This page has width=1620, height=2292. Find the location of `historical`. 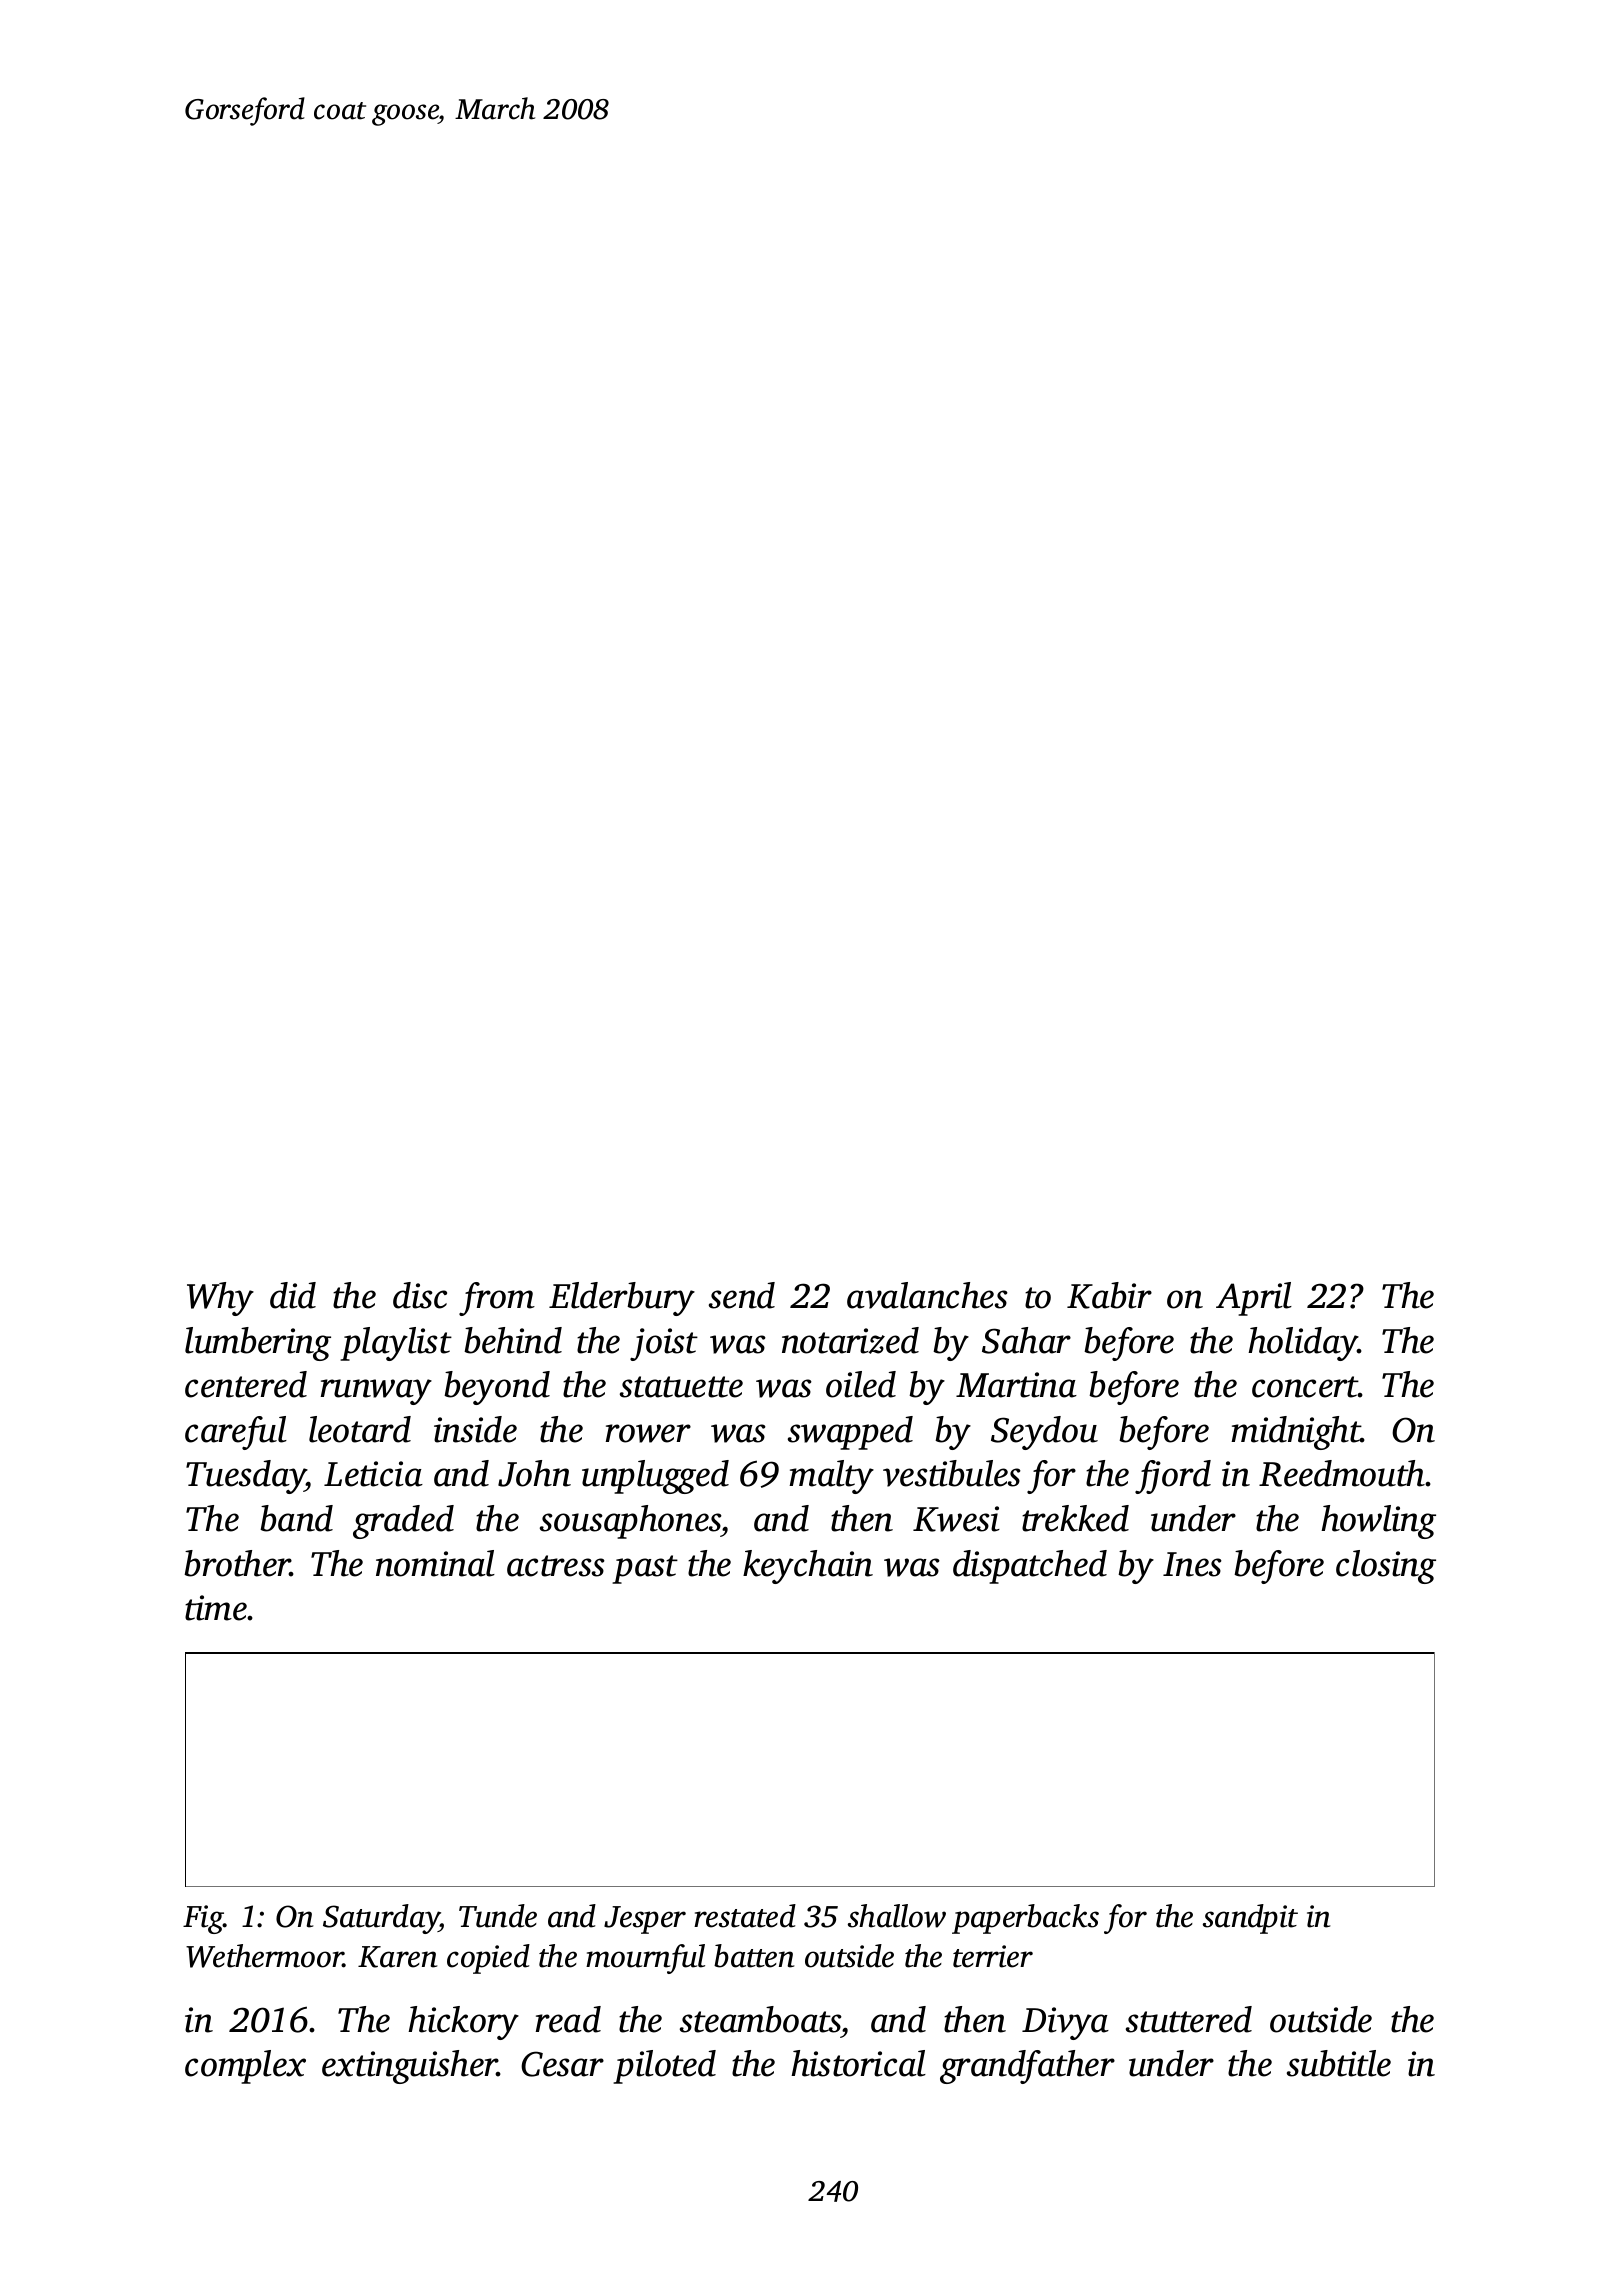

historical is located at coordinates (858, 2063).
